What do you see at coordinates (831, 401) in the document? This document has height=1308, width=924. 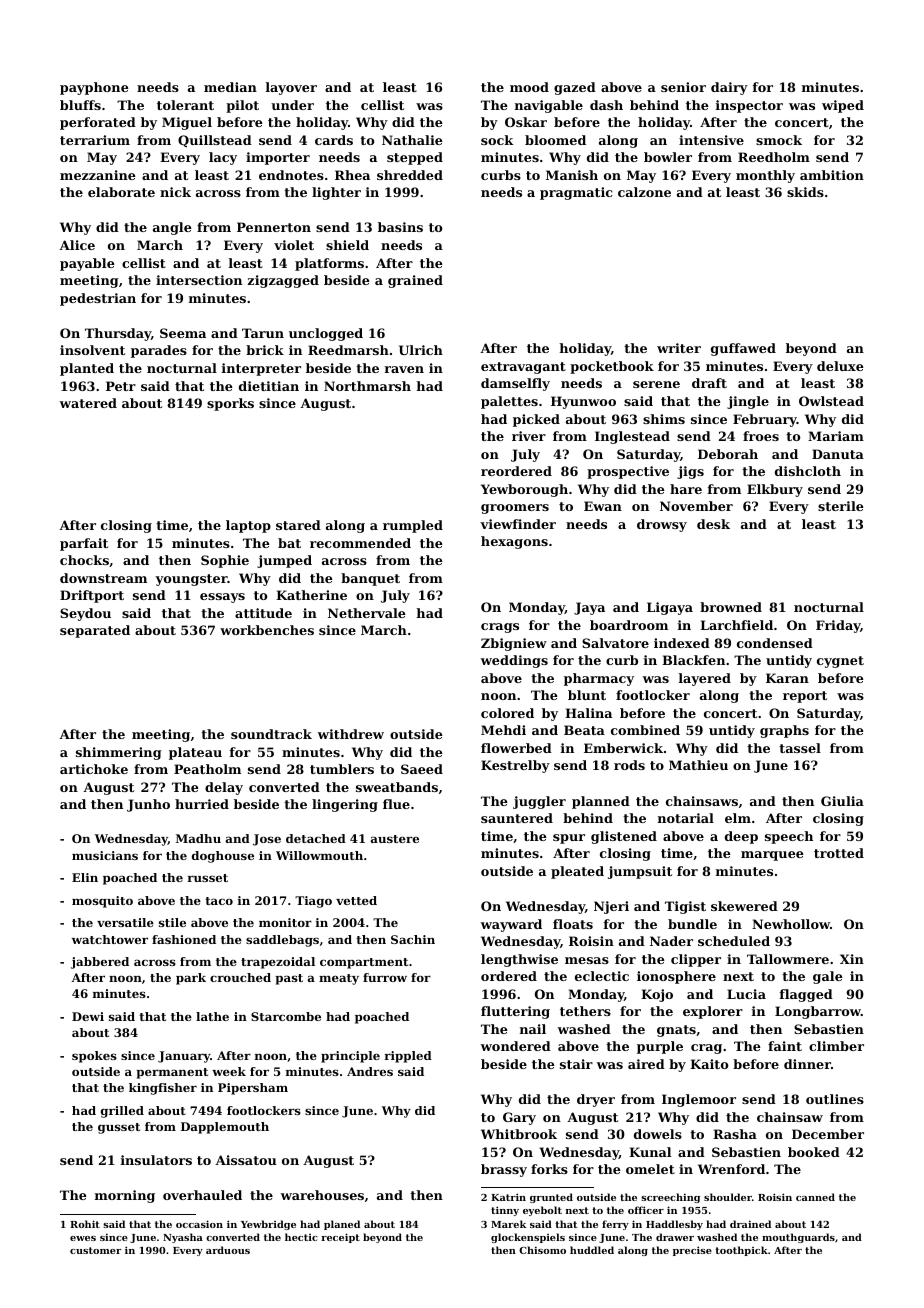 I see `Owlstead` at bounding box center [831, 401].
